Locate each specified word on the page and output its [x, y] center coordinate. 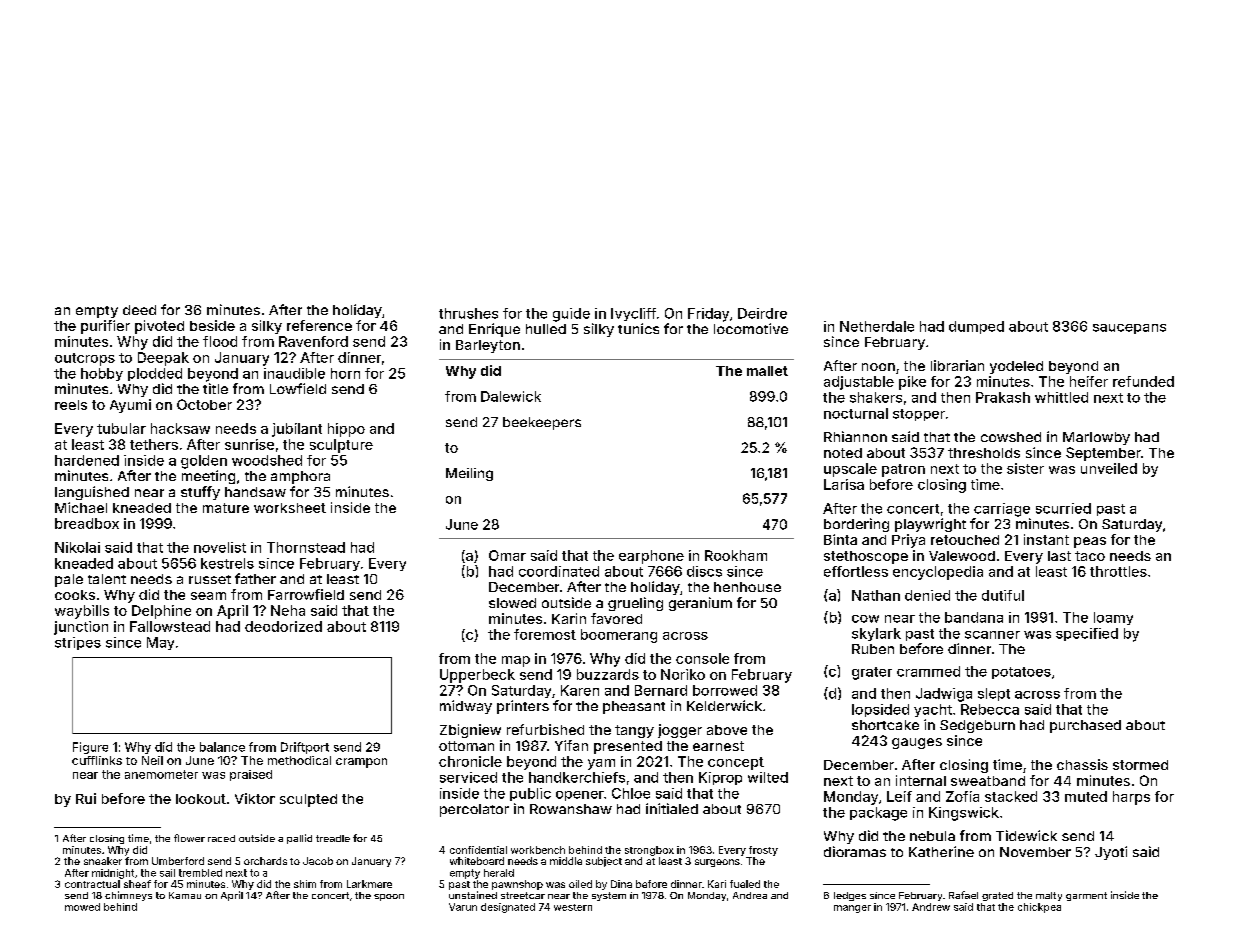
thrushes [468, 313]
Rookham [736, 555]
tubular [121, 428]
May [160, 643]
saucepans [1129, 329]
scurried [1063, 508]
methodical [299, 760]
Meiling [469, 474]
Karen [580, 690]
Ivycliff [633, 314]
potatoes [1021, 673]
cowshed [1011, 437]
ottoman [466, 746]
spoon [389, 897]
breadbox [87, 523]
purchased [1085, 726]
